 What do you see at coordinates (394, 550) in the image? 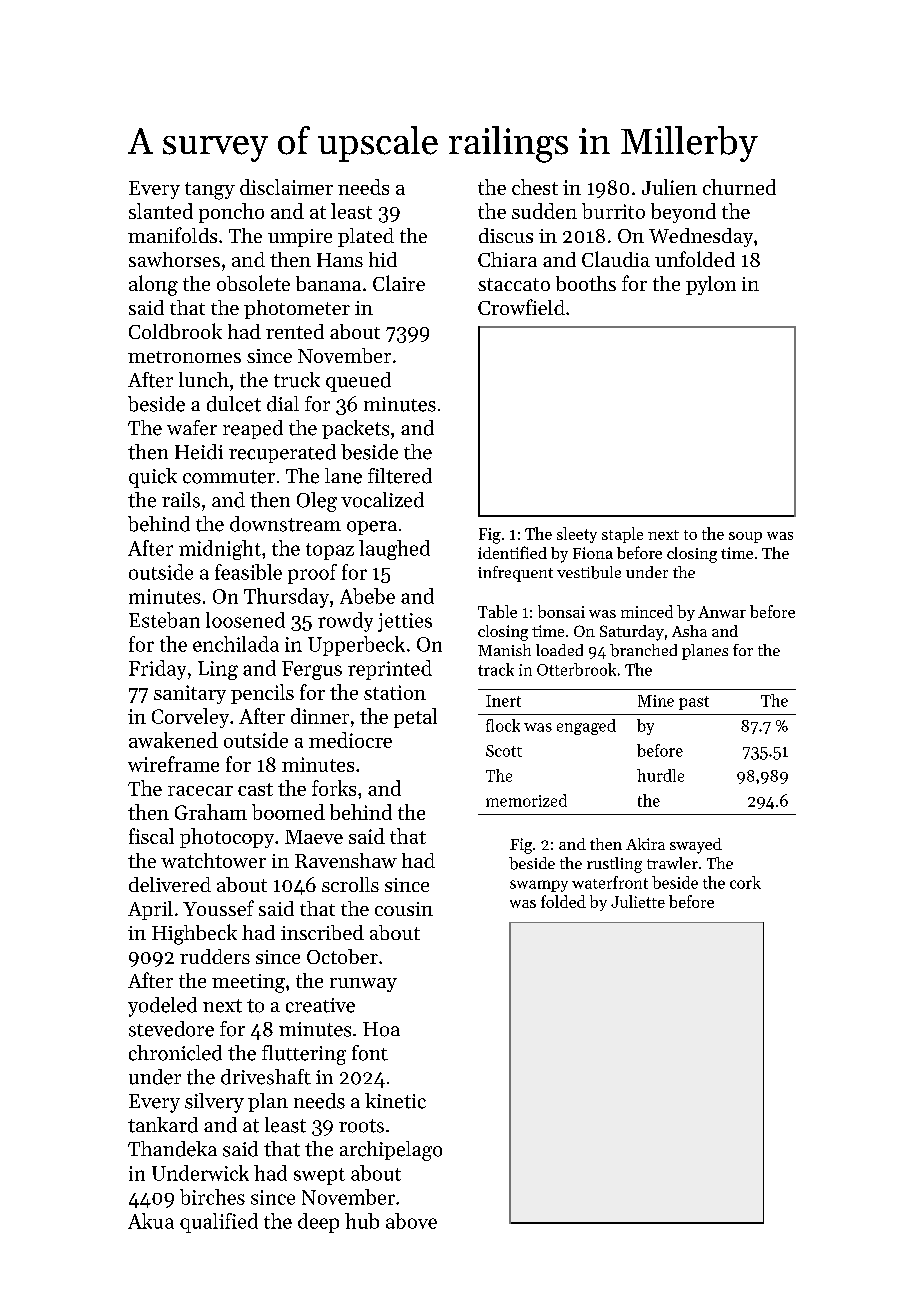
I see `laughed` at bounding box center [394, 550].
